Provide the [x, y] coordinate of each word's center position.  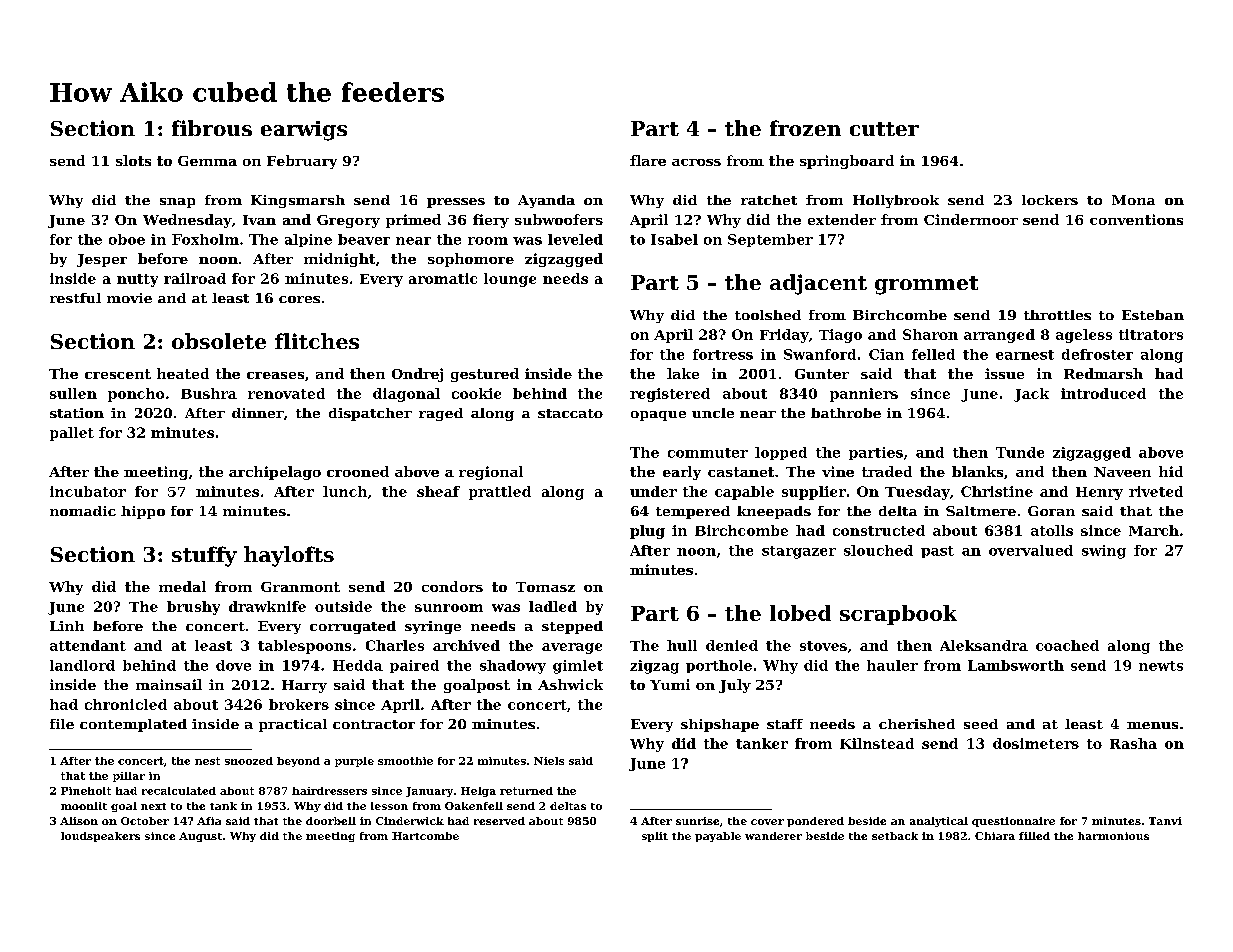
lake [683, 373]
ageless [1084, 336]
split [655, 837]
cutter [884, 129]
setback [895, 836]
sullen [73, 393]
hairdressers [329, 791]
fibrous [212, 128]
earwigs [304, 131]
